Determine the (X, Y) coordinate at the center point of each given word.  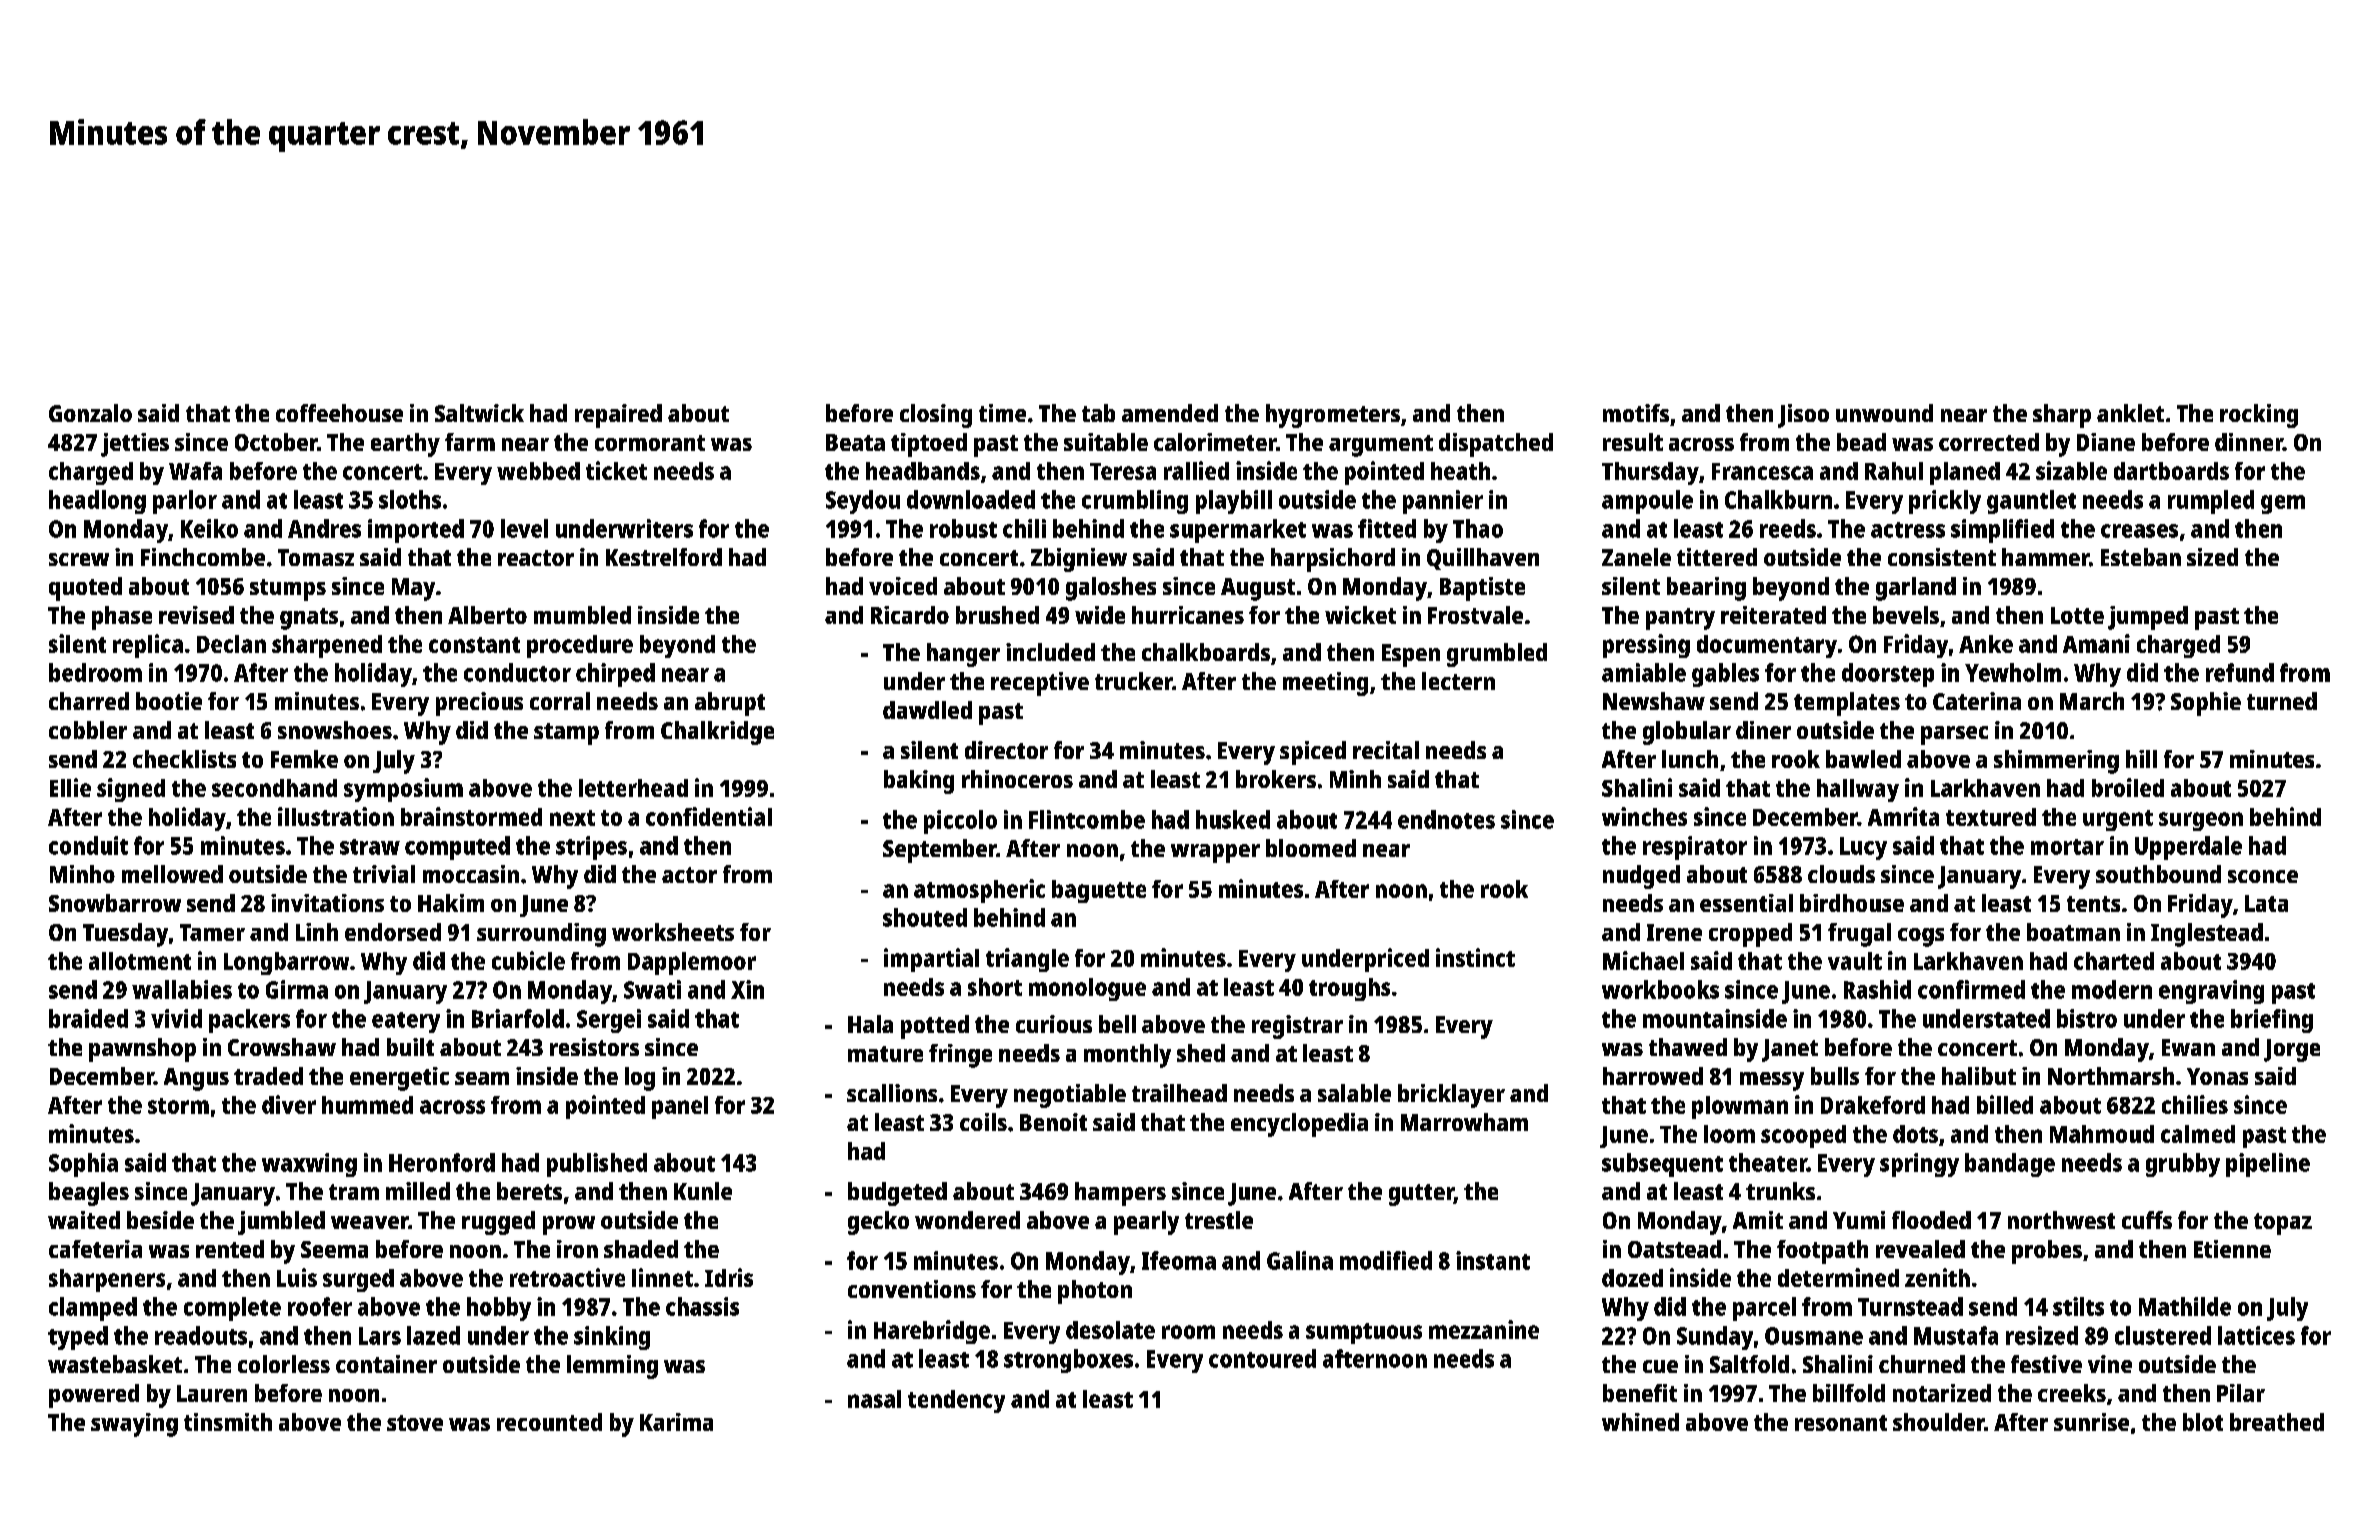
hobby (499, 1309)
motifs (1636, 413)
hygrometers (1333, 416)
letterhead (633, 788)
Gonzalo (90, 413)
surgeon (2201, 821)
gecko (878, 1223)
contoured (1262, 1358)
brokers (1276, 779)
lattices (2256, 1335)
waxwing (309, 1165)
